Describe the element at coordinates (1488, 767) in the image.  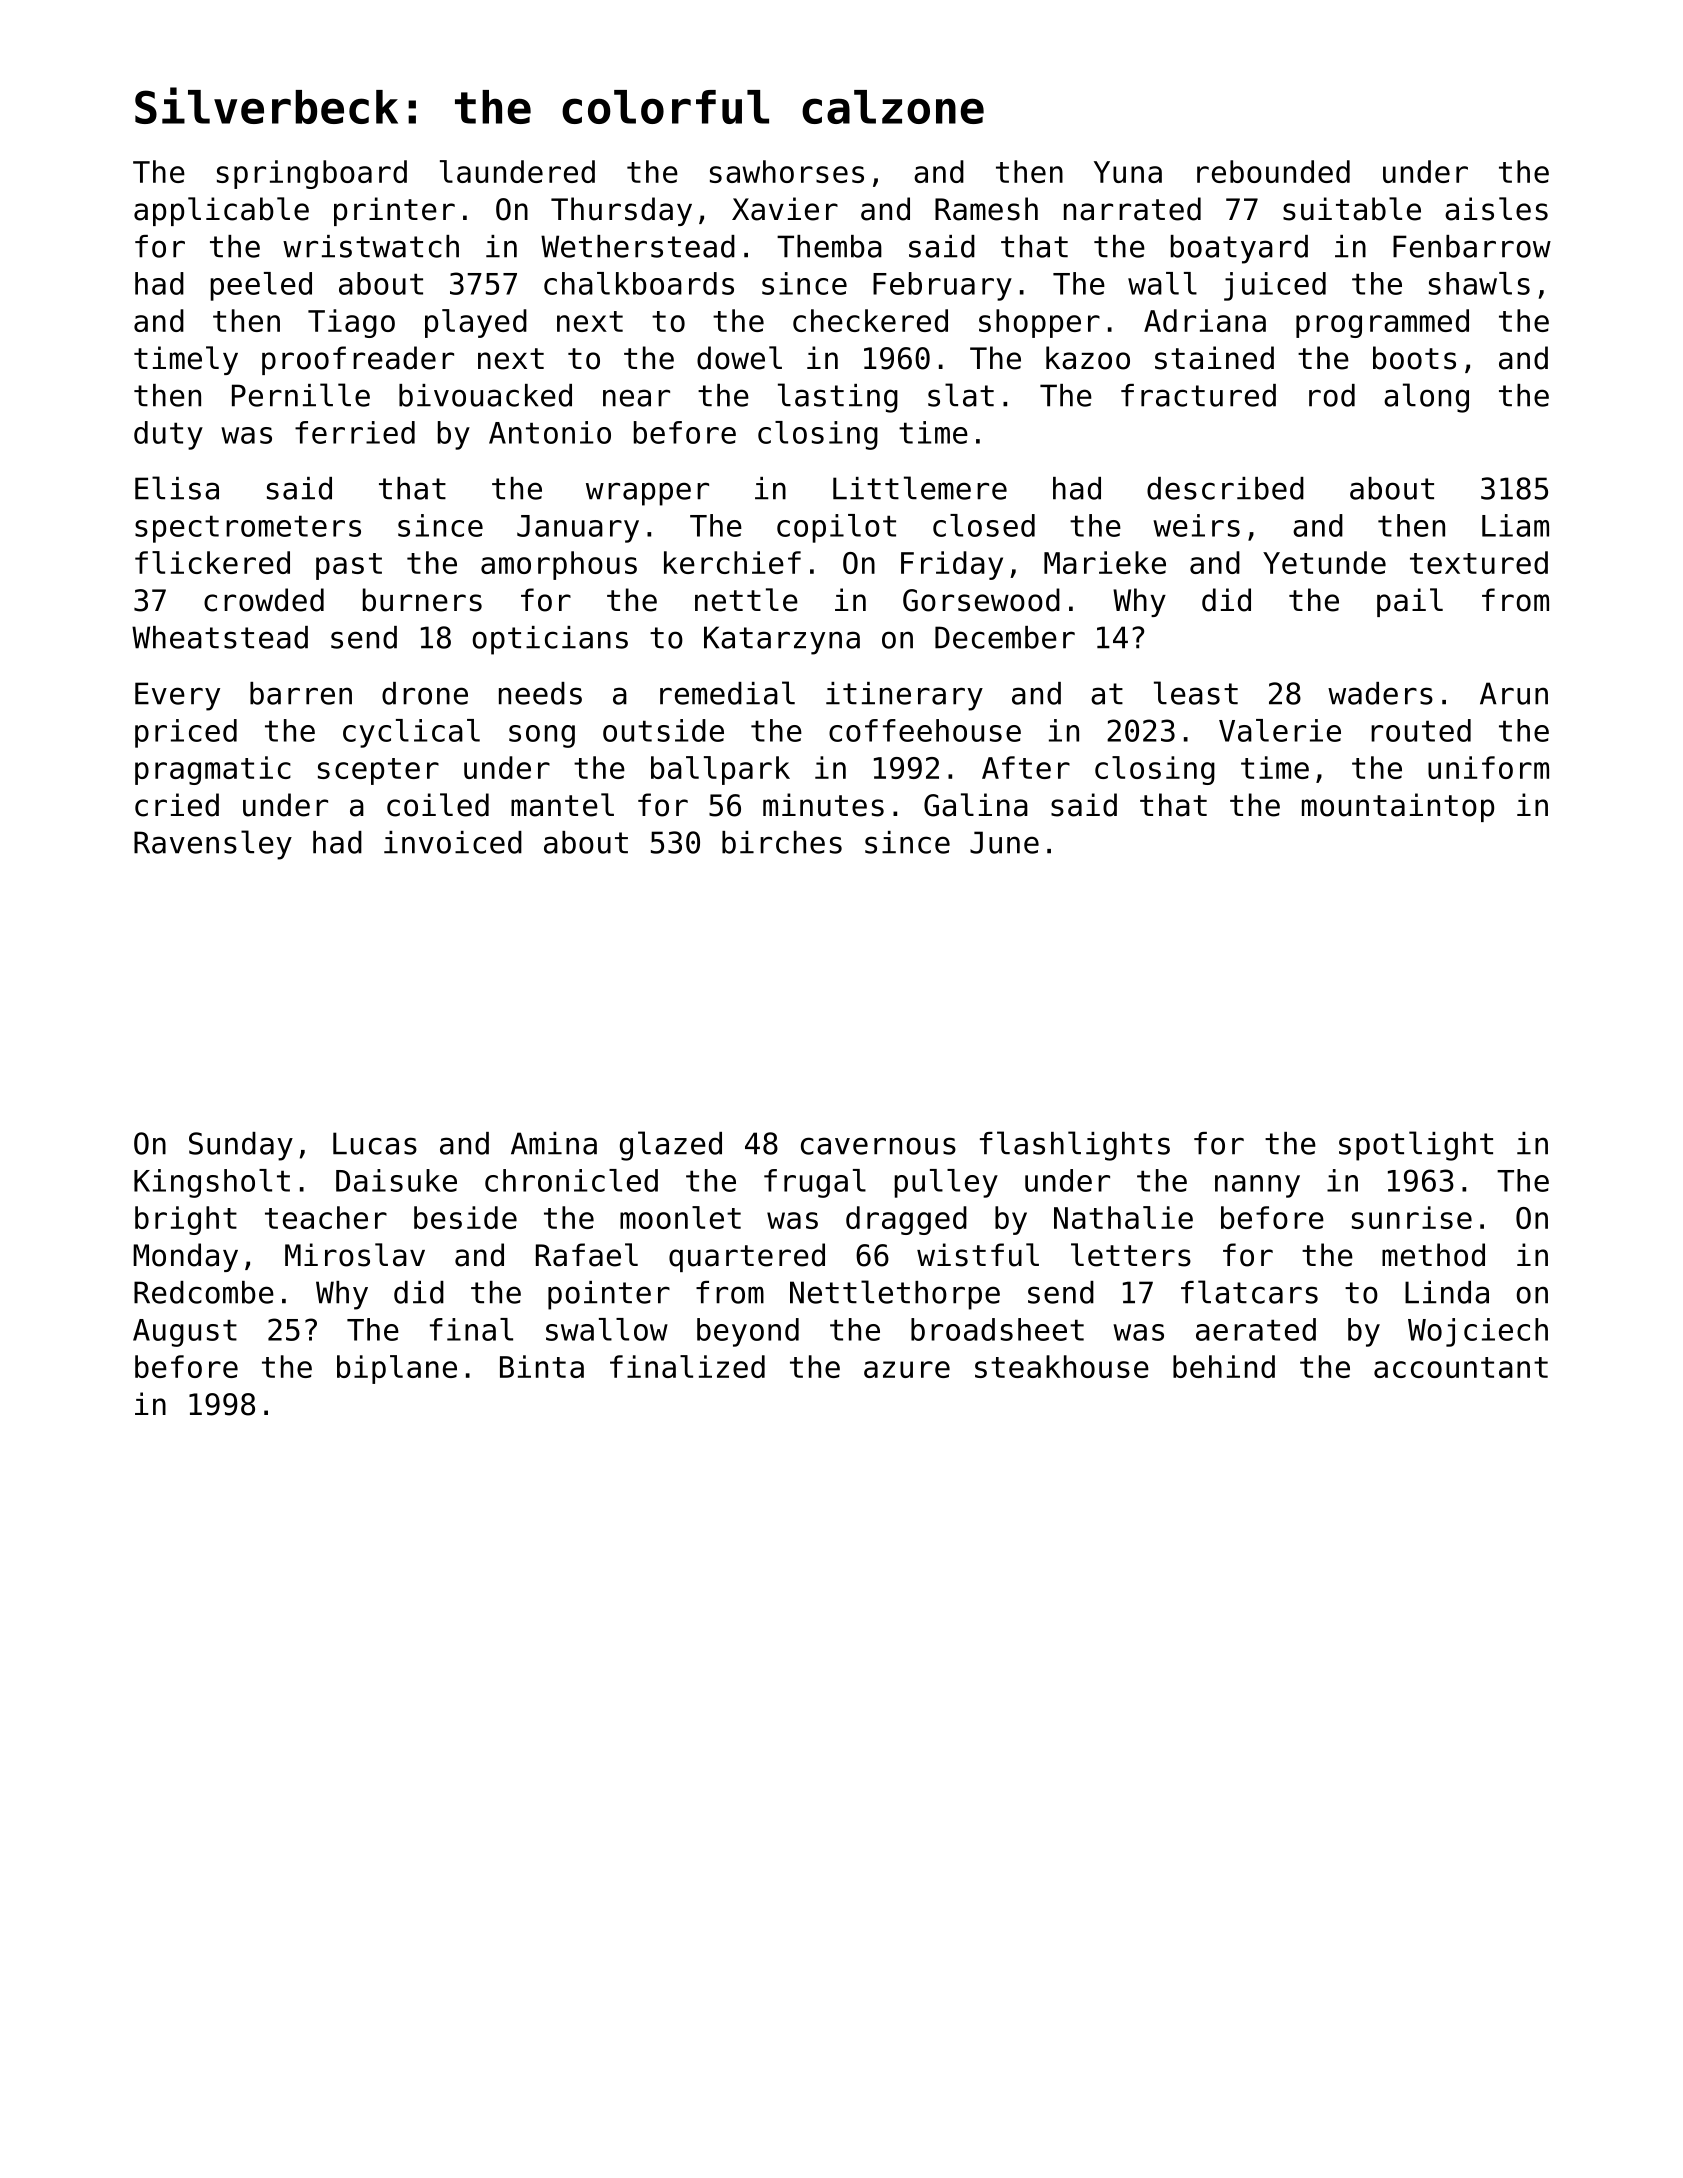
I see `uniform` at that location.
